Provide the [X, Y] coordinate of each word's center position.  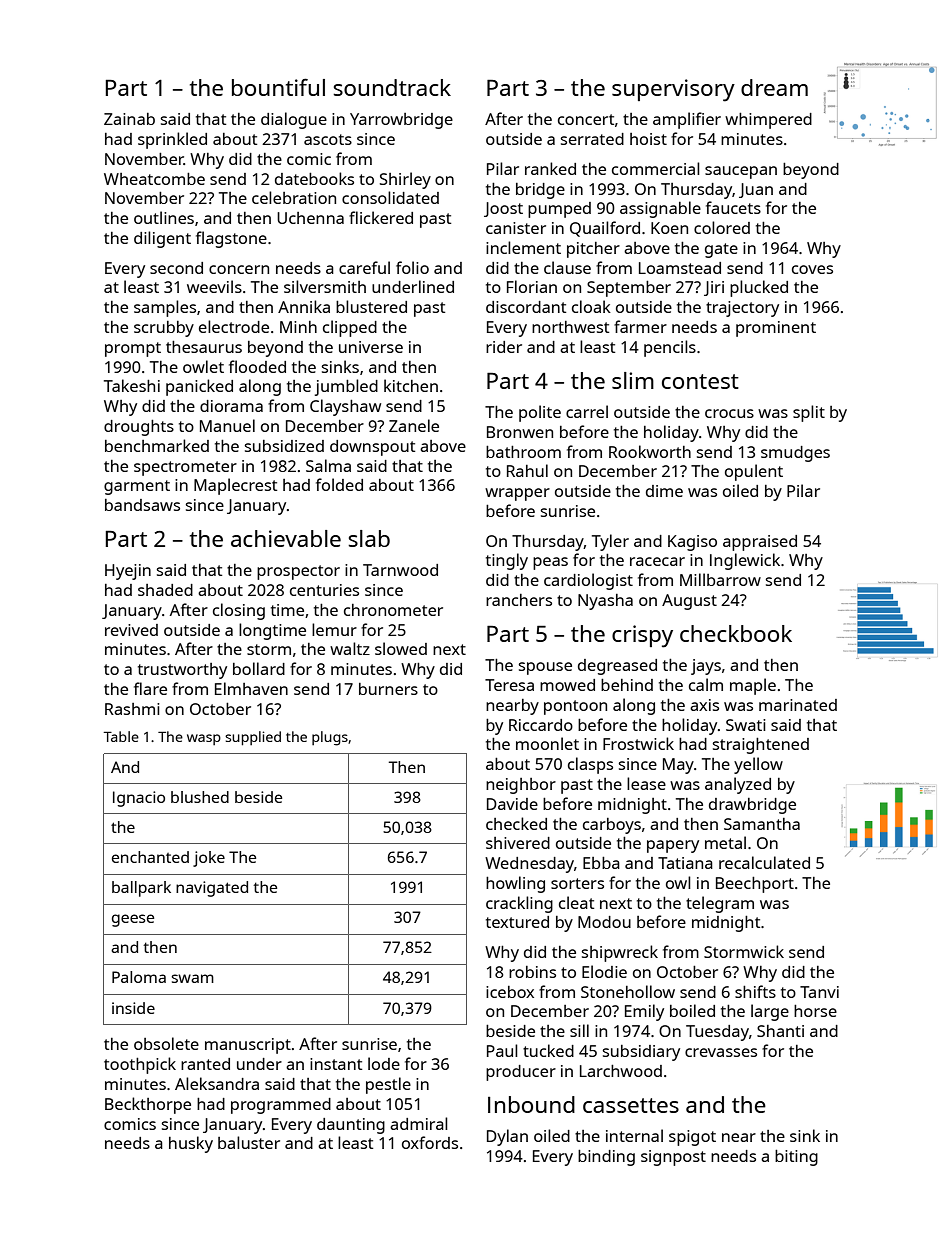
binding [606, 1158]
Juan [756, 190]
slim [633, 380]
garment [137, 487]
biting [796, 1158]
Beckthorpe [148, 1105]
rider [504, 347]
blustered [371, 306]
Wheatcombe [154, 179]
